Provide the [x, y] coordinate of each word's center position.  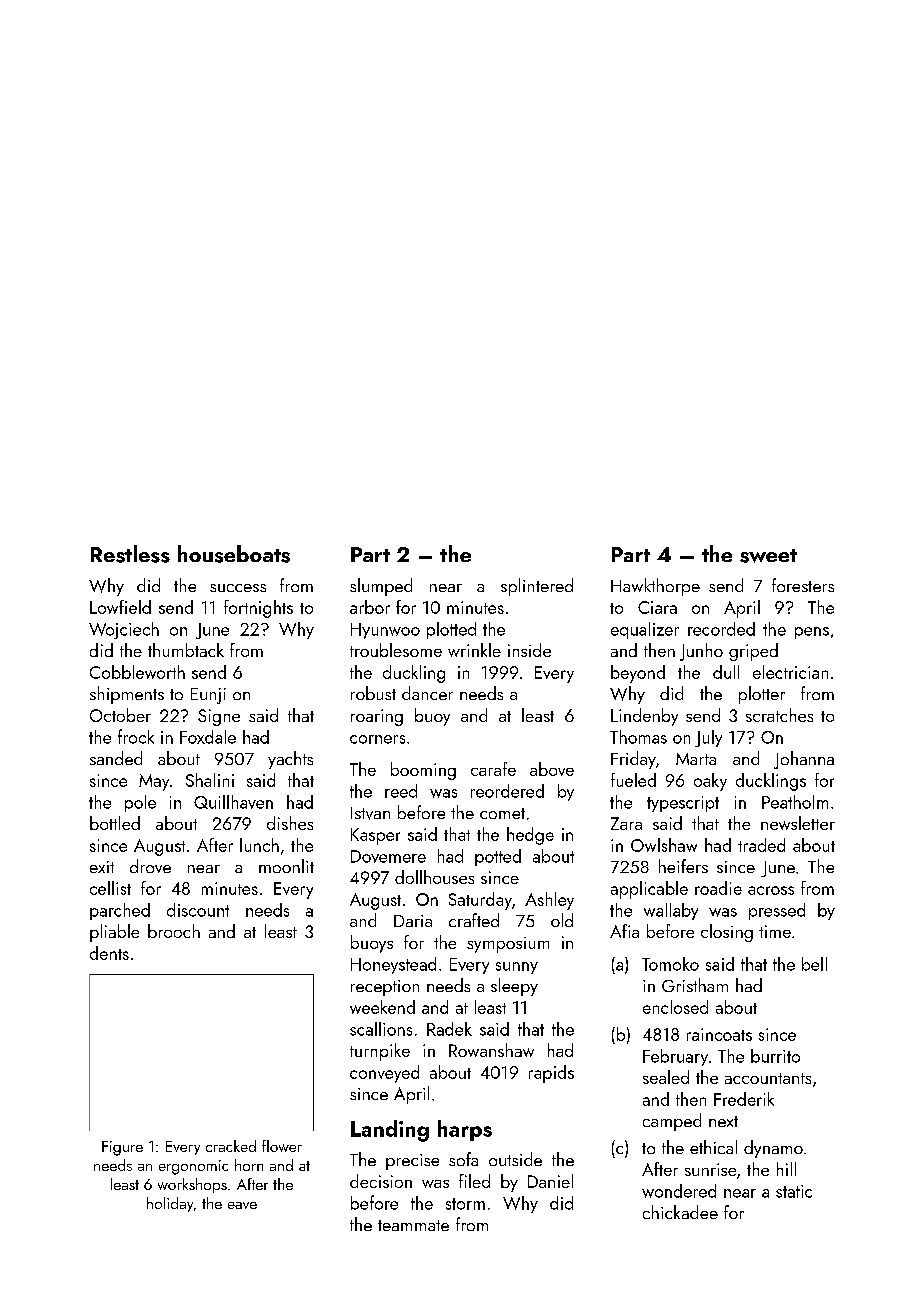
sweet [768, 556]
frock [136, 736]
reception [385, 988]
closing [727, 933]
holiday [170, 1204]
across [771, 890]
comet [502, 813]
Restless [130, 554]
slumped [381, 587]
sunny [517, 968]
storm [465, 1204]
